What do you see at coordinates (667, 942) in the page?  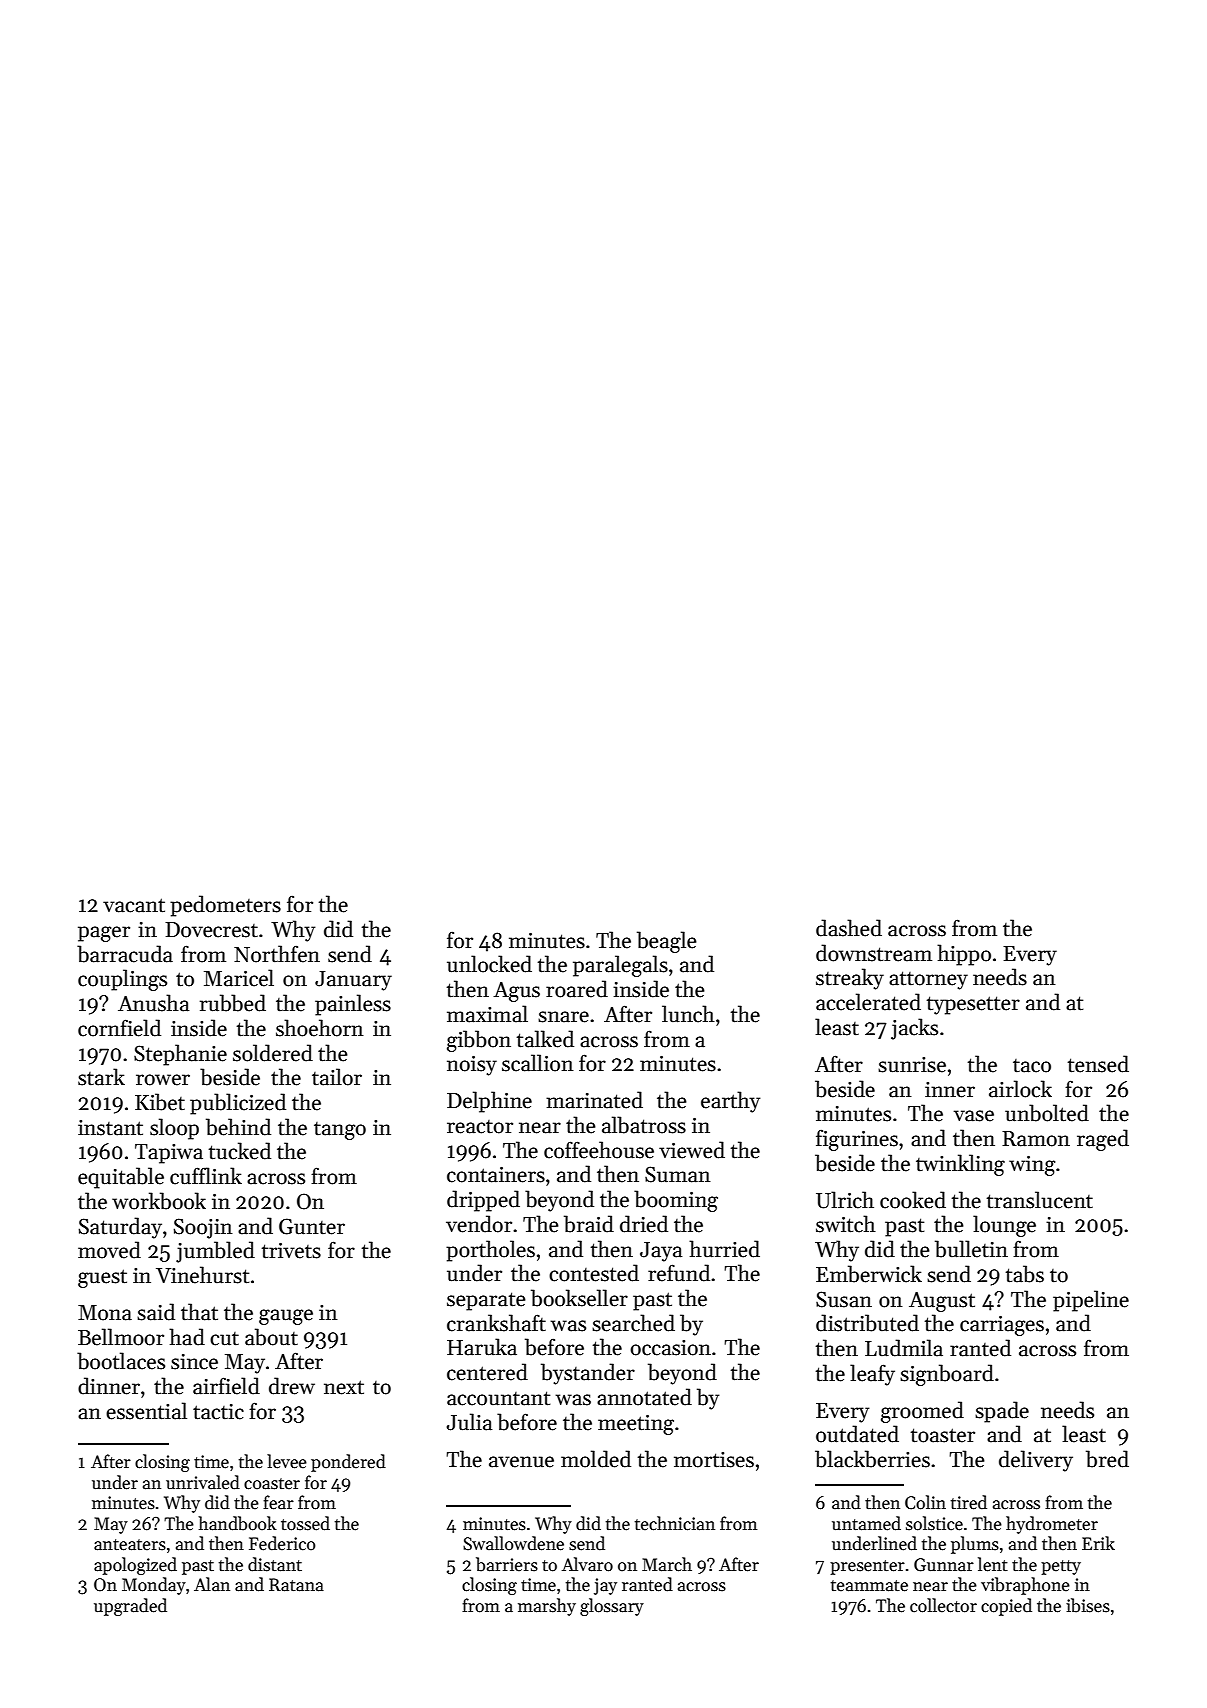 I see `beagle` at bounding box center [667, 942].
